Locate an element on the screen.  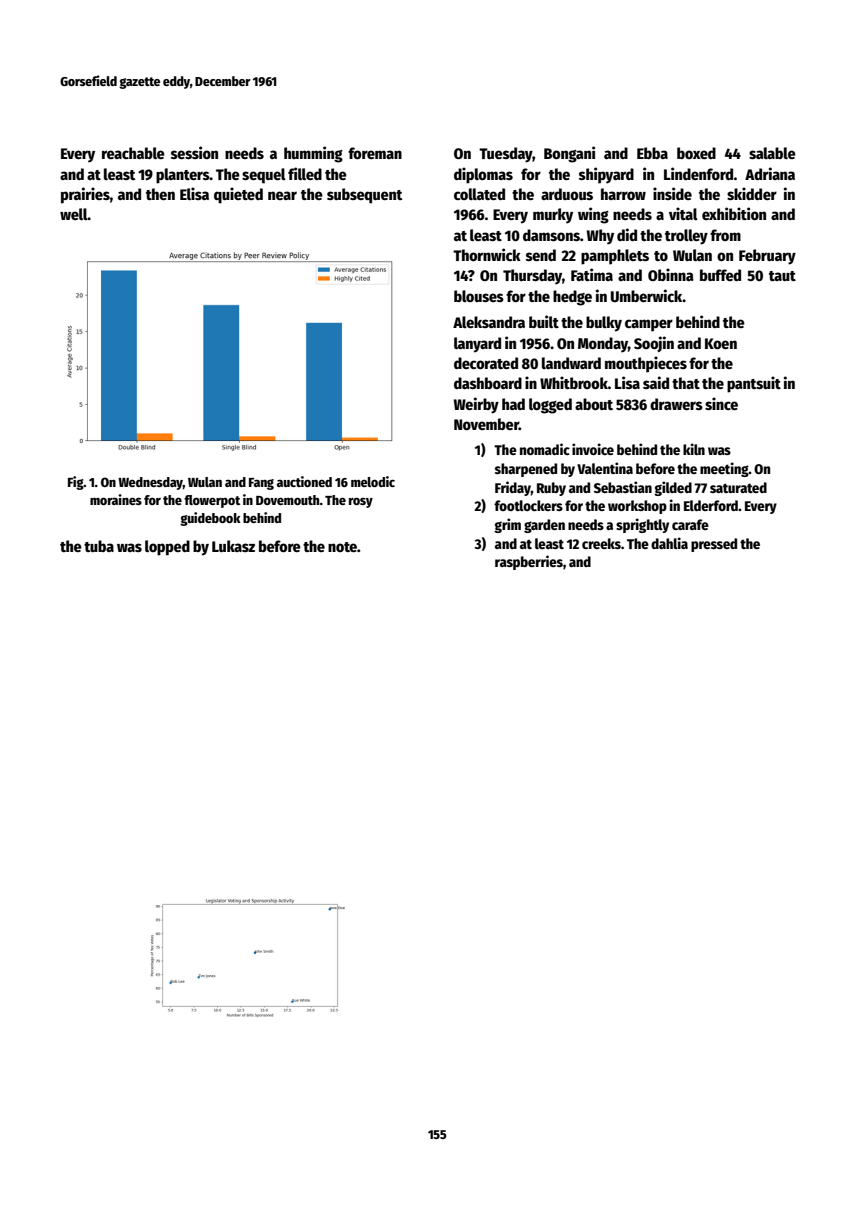
tuba is located at coordinates (99, 546).
